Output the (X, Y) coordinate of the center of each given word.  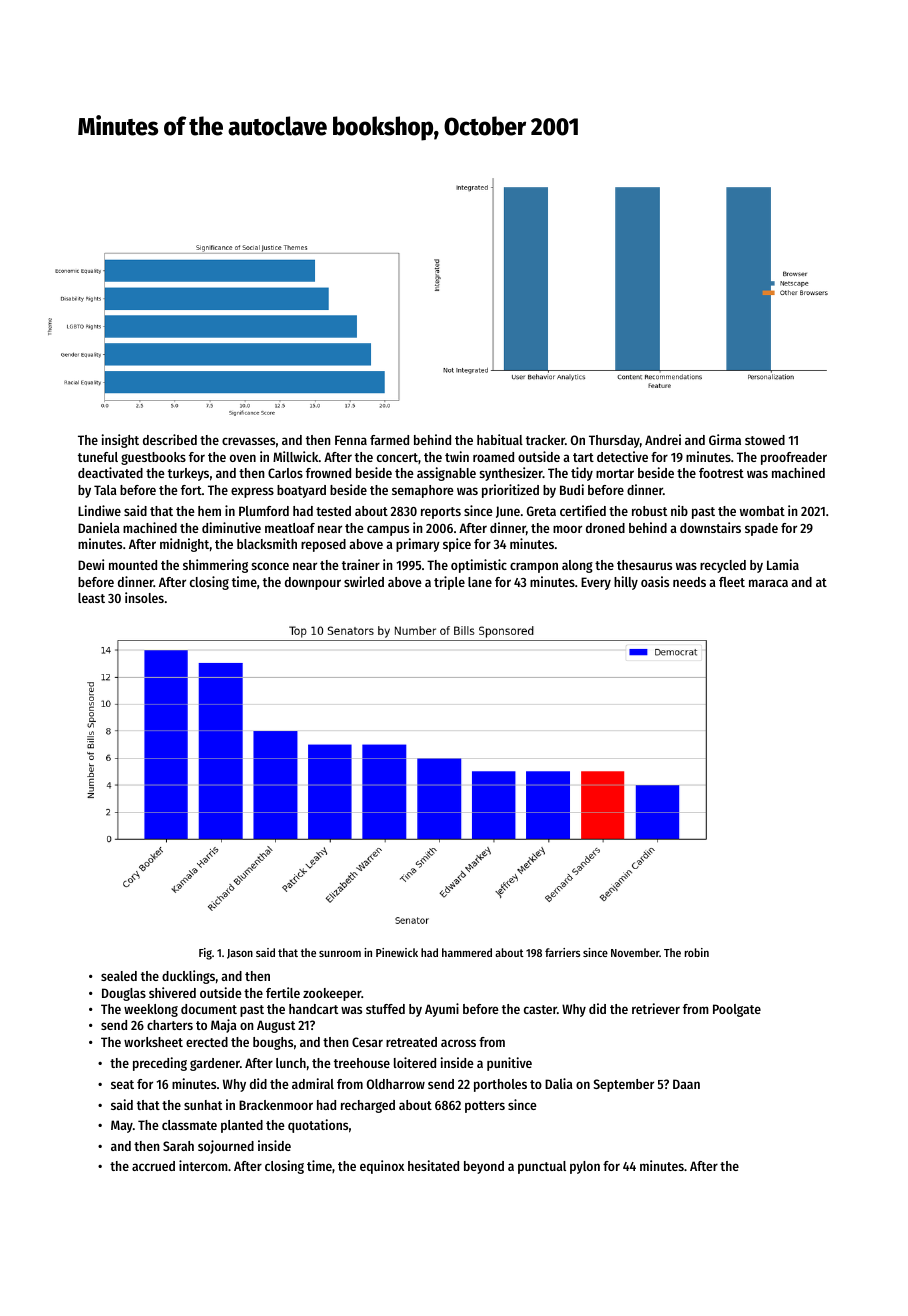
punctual (542, 1167)
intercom (203, 1165)
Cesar (367, 1042)
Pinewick (397, 952)
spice (457, 545)
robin (697, 952)
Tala (105, 490)
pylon (585, 1167)
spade (761, 529)
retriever (656, 1008)
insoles (144, 597)
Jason (240, 954)
